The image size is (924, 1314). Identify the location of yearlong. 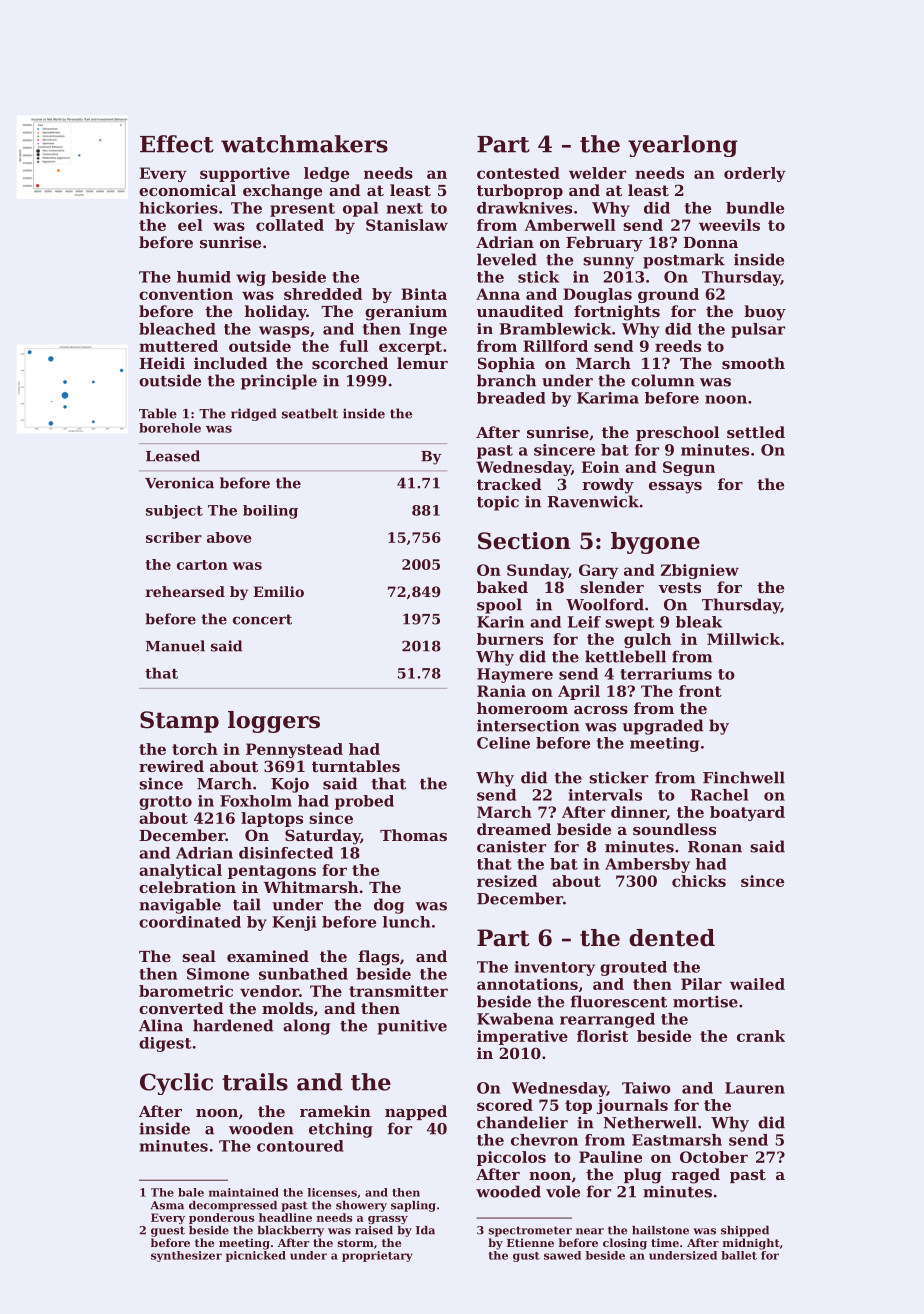
(683, 146).
